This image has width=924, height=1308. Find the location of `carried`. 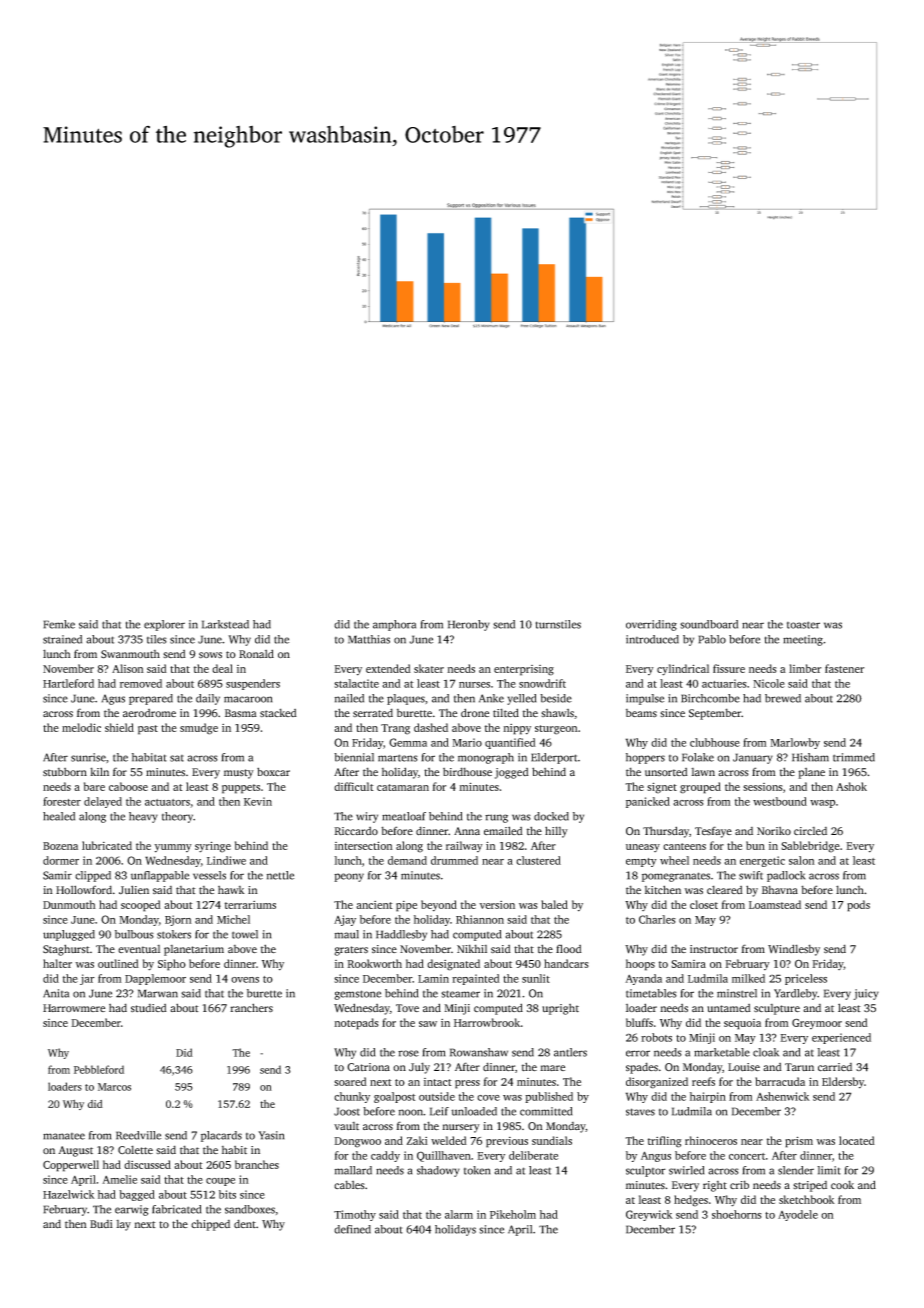

carried is located at coordinates (835, 1067).
